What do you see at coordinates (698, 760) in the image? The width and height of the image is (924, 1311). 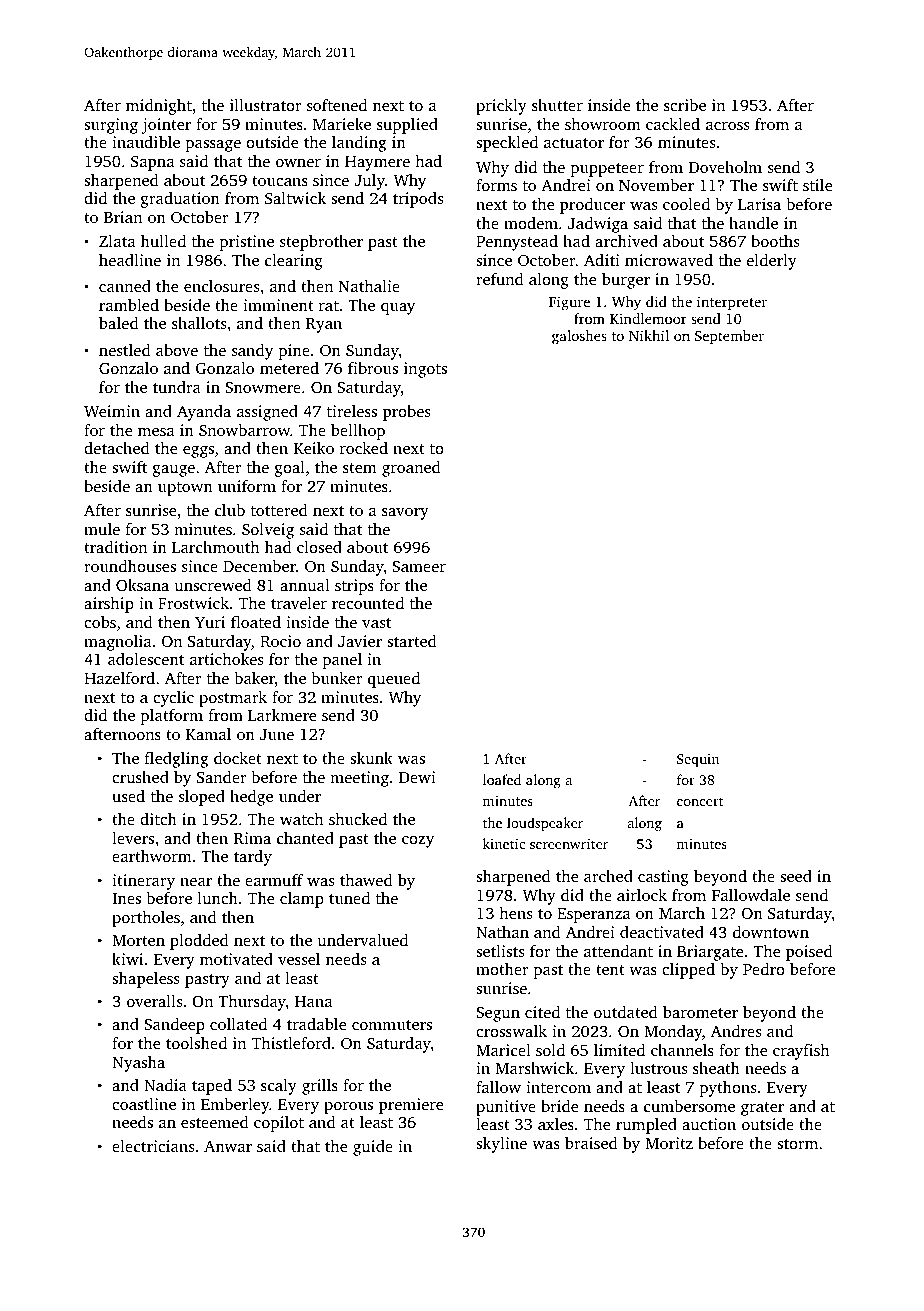 I see `Sequin` at bounding box center [698, 760].
